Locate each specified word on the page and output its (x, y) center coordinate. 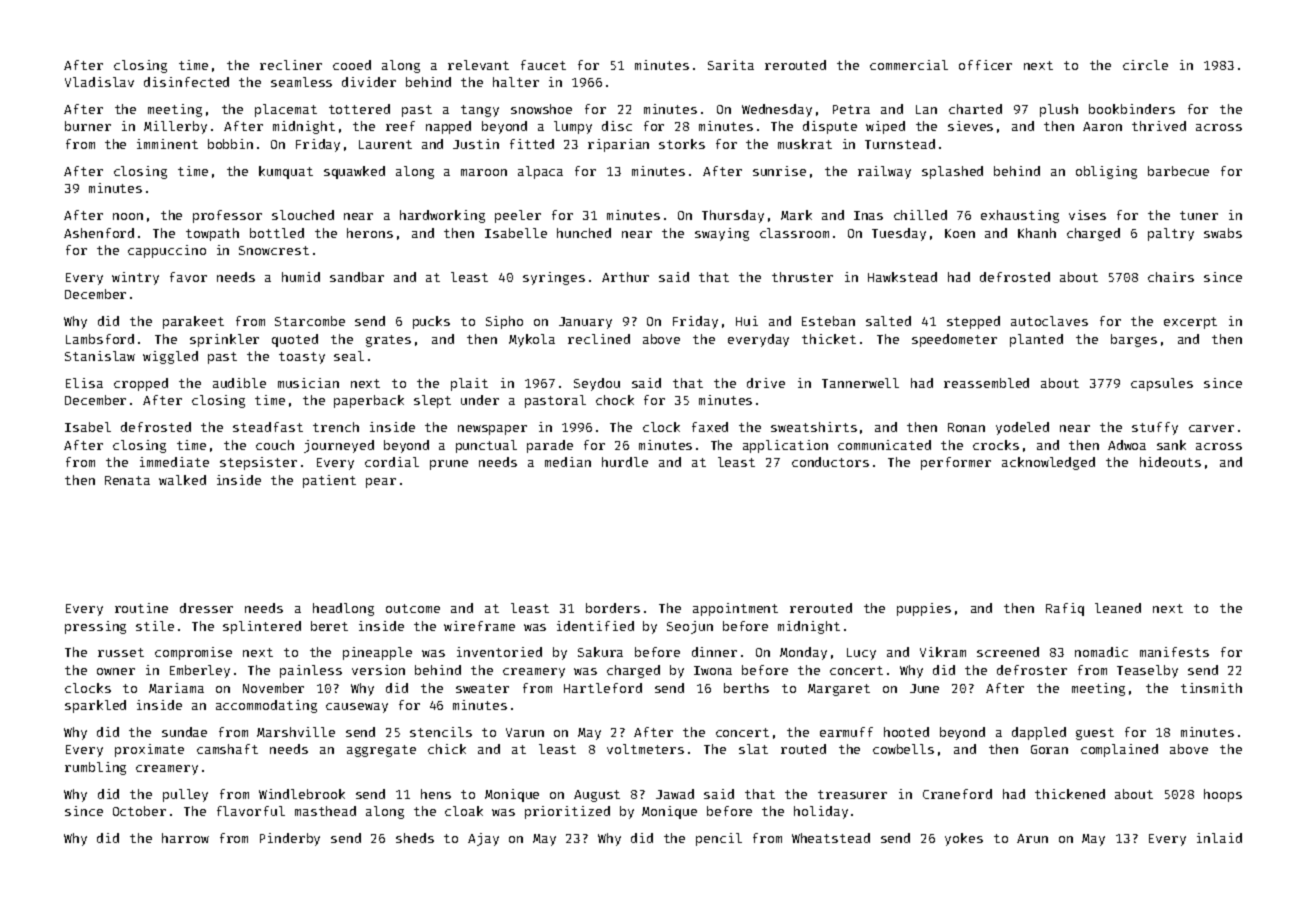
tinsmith (1211, 688)
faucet (543, 65)
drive (766, 383)
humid (301, 277)
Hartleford (603, 688)
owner (116, 671)
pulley (185, 795)
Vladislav (99, 82)
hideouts (1170, 462)
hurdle (625, 462)
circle (1145, 65)
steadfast (268, 427)
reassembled (986, 383)
